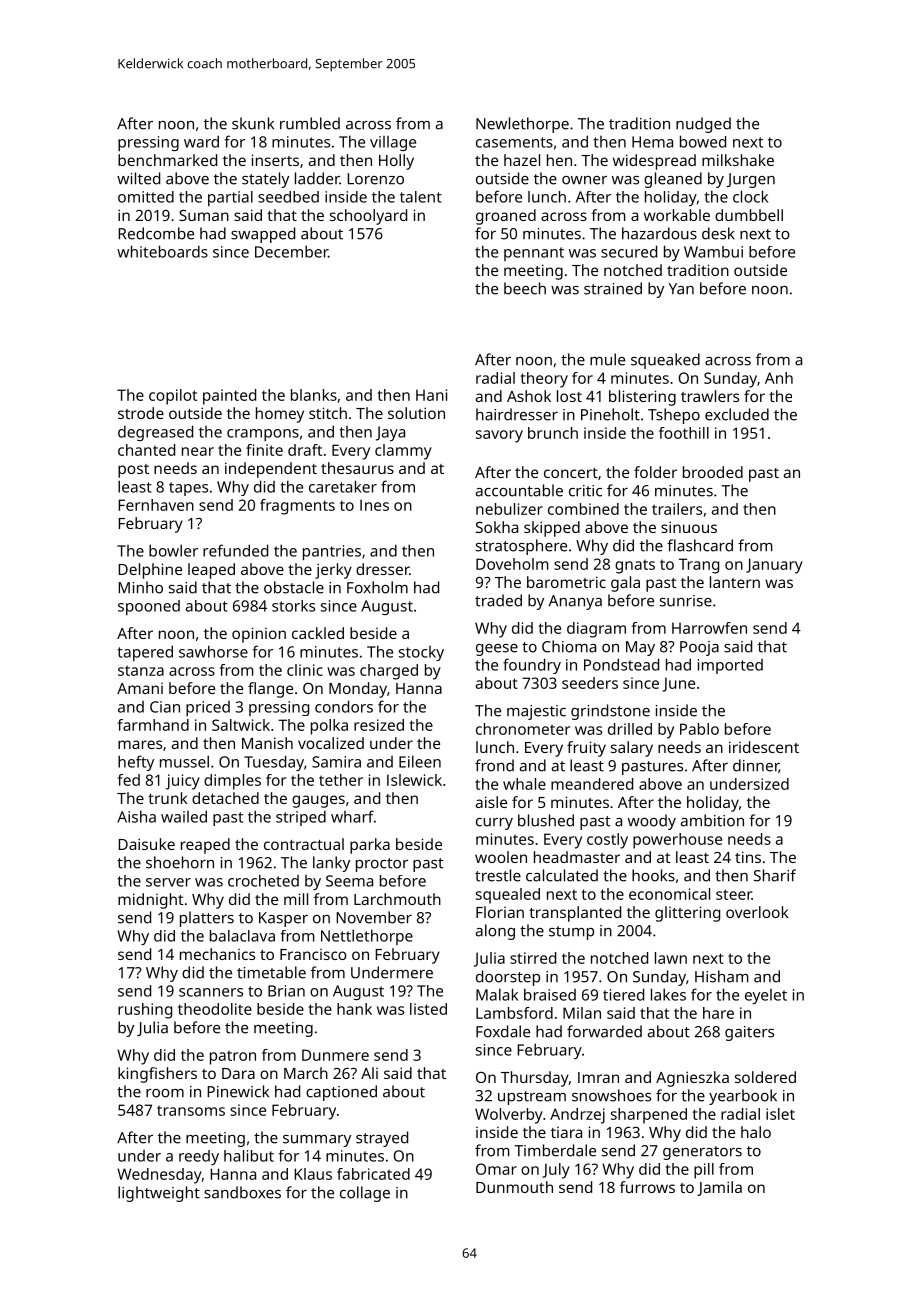  I want to click on whale, so click(524, 784).
